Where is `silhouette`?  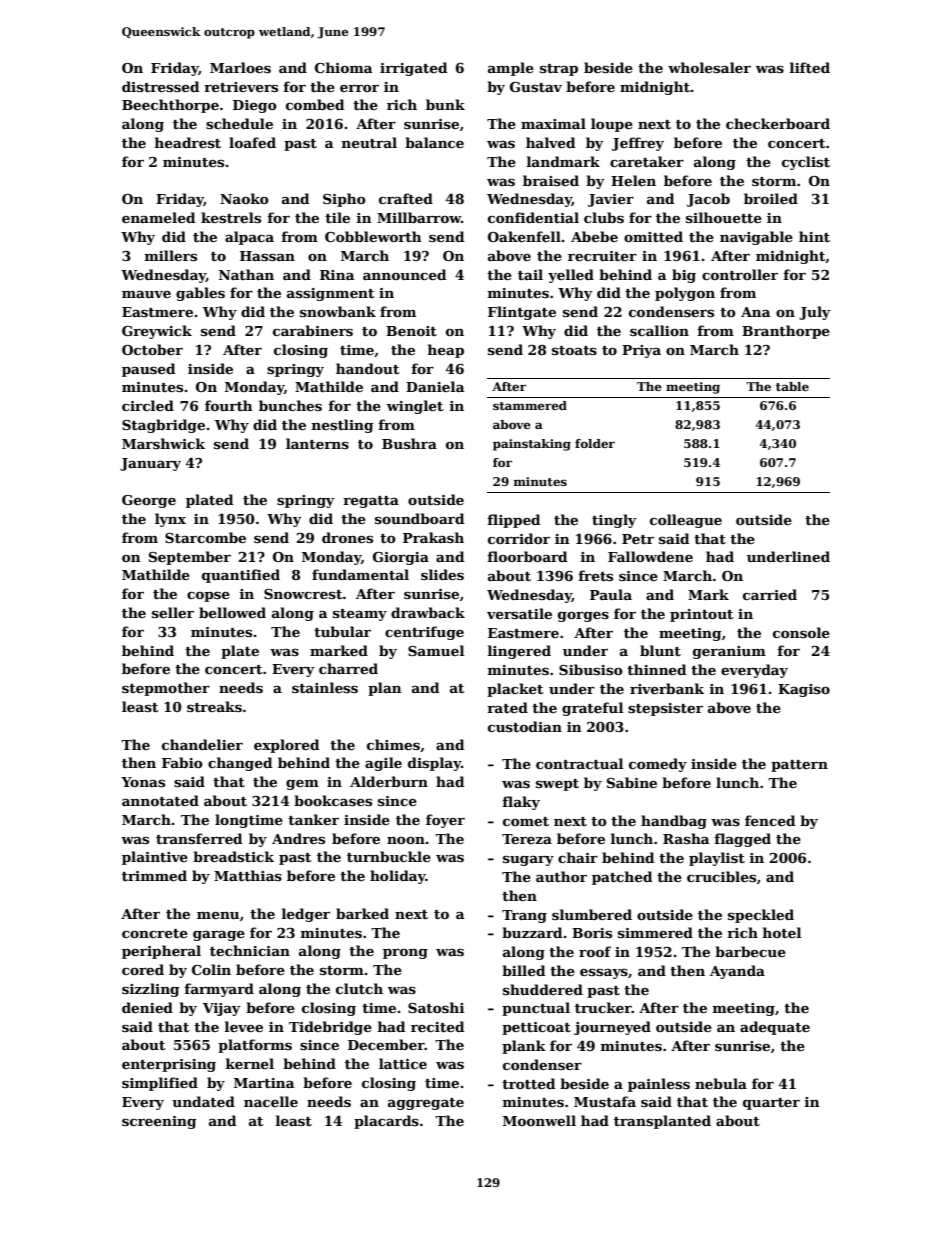
silhouette is located at coordinates (724, 217).
